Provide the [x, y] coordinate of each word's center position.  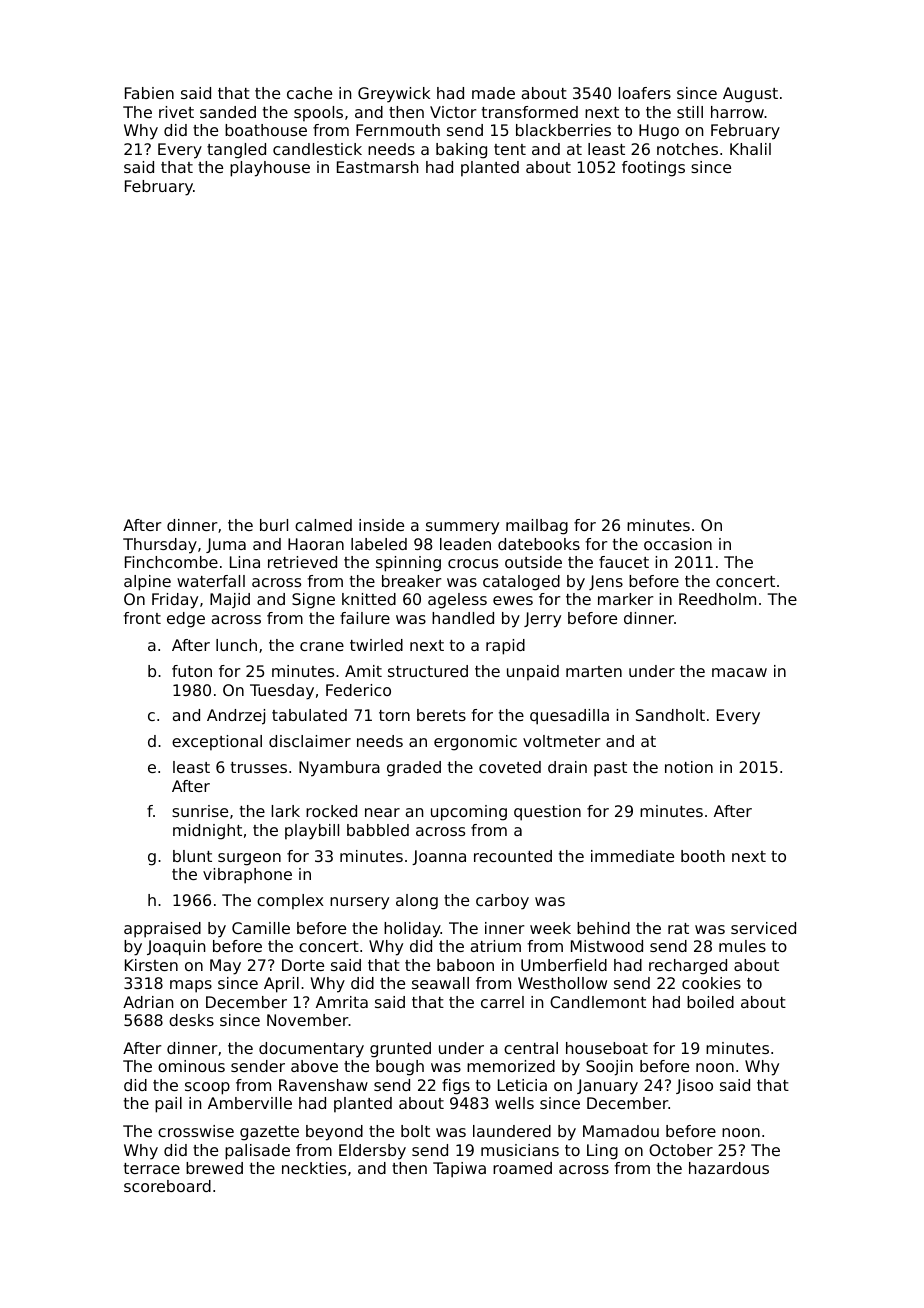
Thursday [160, 546]
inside [381, 525]
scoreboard [167, 1186]
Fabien [149, 93]
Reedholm [717, 599]
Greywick [394, 95]
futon [192, 671]
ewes [513, 600]
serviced [763, 928]
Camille [261, 928]
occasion [678, 544]
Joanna [439, 857]
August [750, 95]
